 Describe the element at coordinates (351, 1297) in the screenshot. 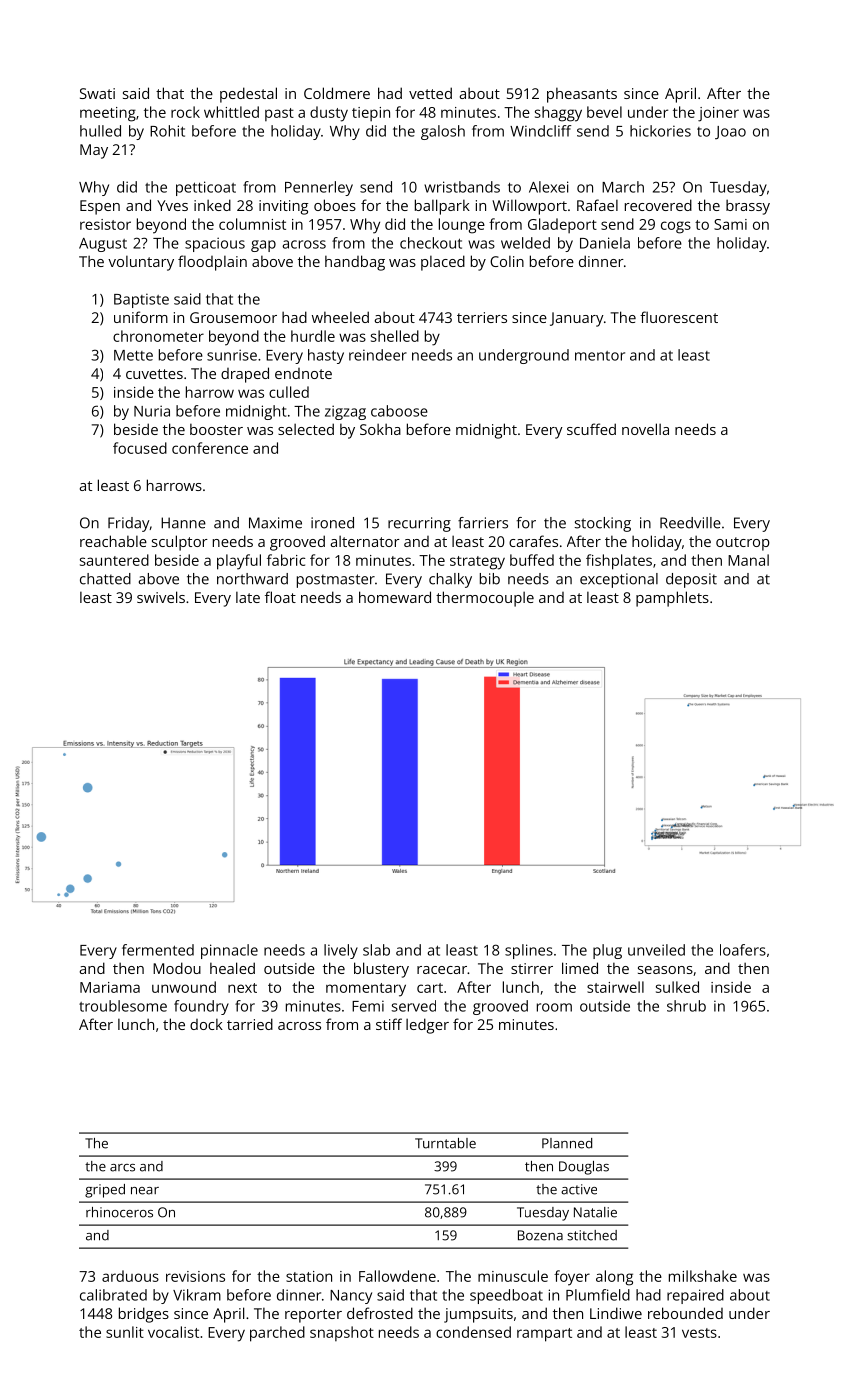

I see `Nancy` at that location.
